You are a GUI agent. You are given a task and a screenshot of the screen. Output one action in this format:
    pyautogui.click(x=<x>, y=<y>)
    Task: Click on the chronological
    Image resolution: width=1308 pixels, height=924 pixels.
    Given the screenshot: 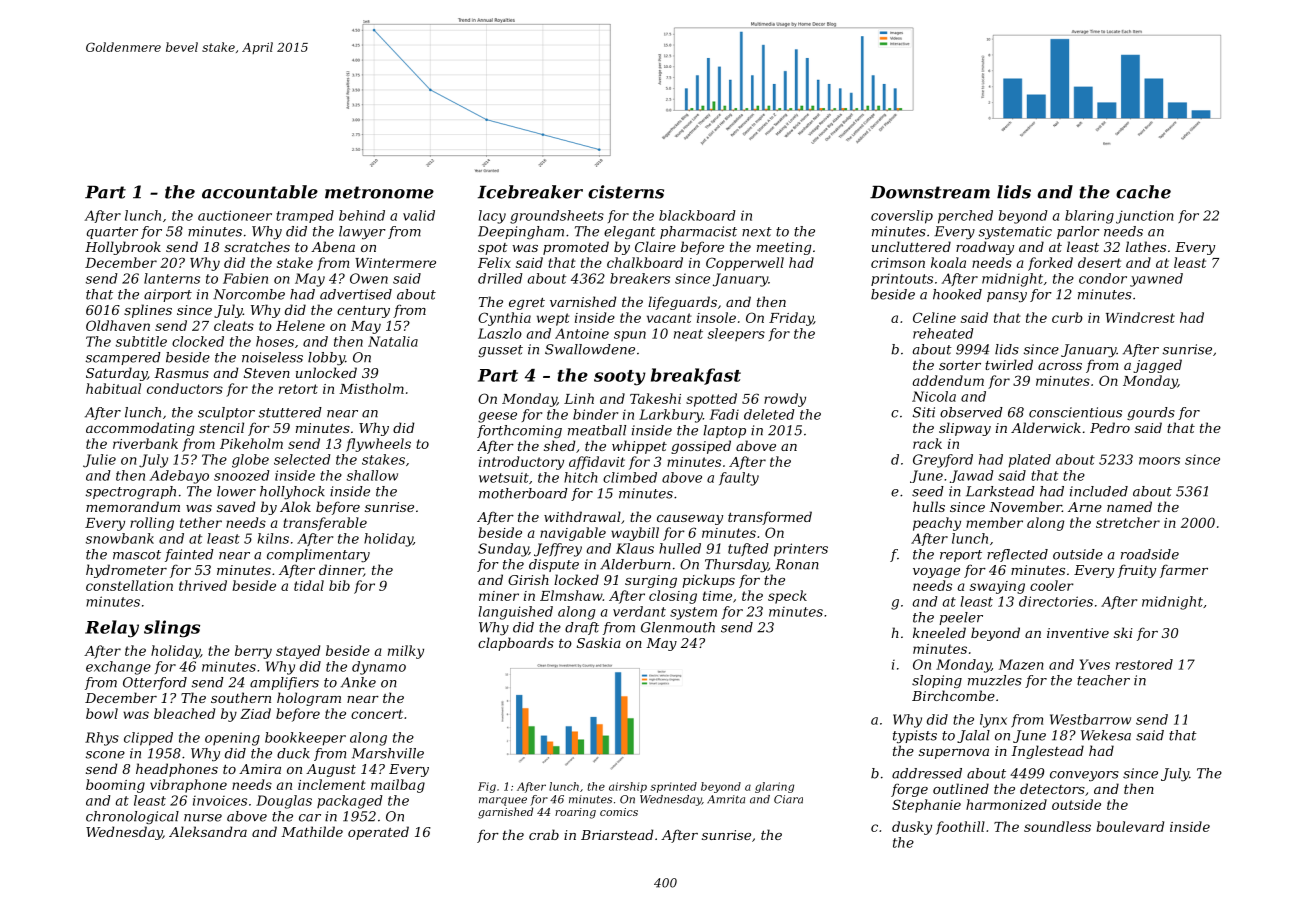 What is the action you would take?
    pyautogui.click(x=132, y=817)
